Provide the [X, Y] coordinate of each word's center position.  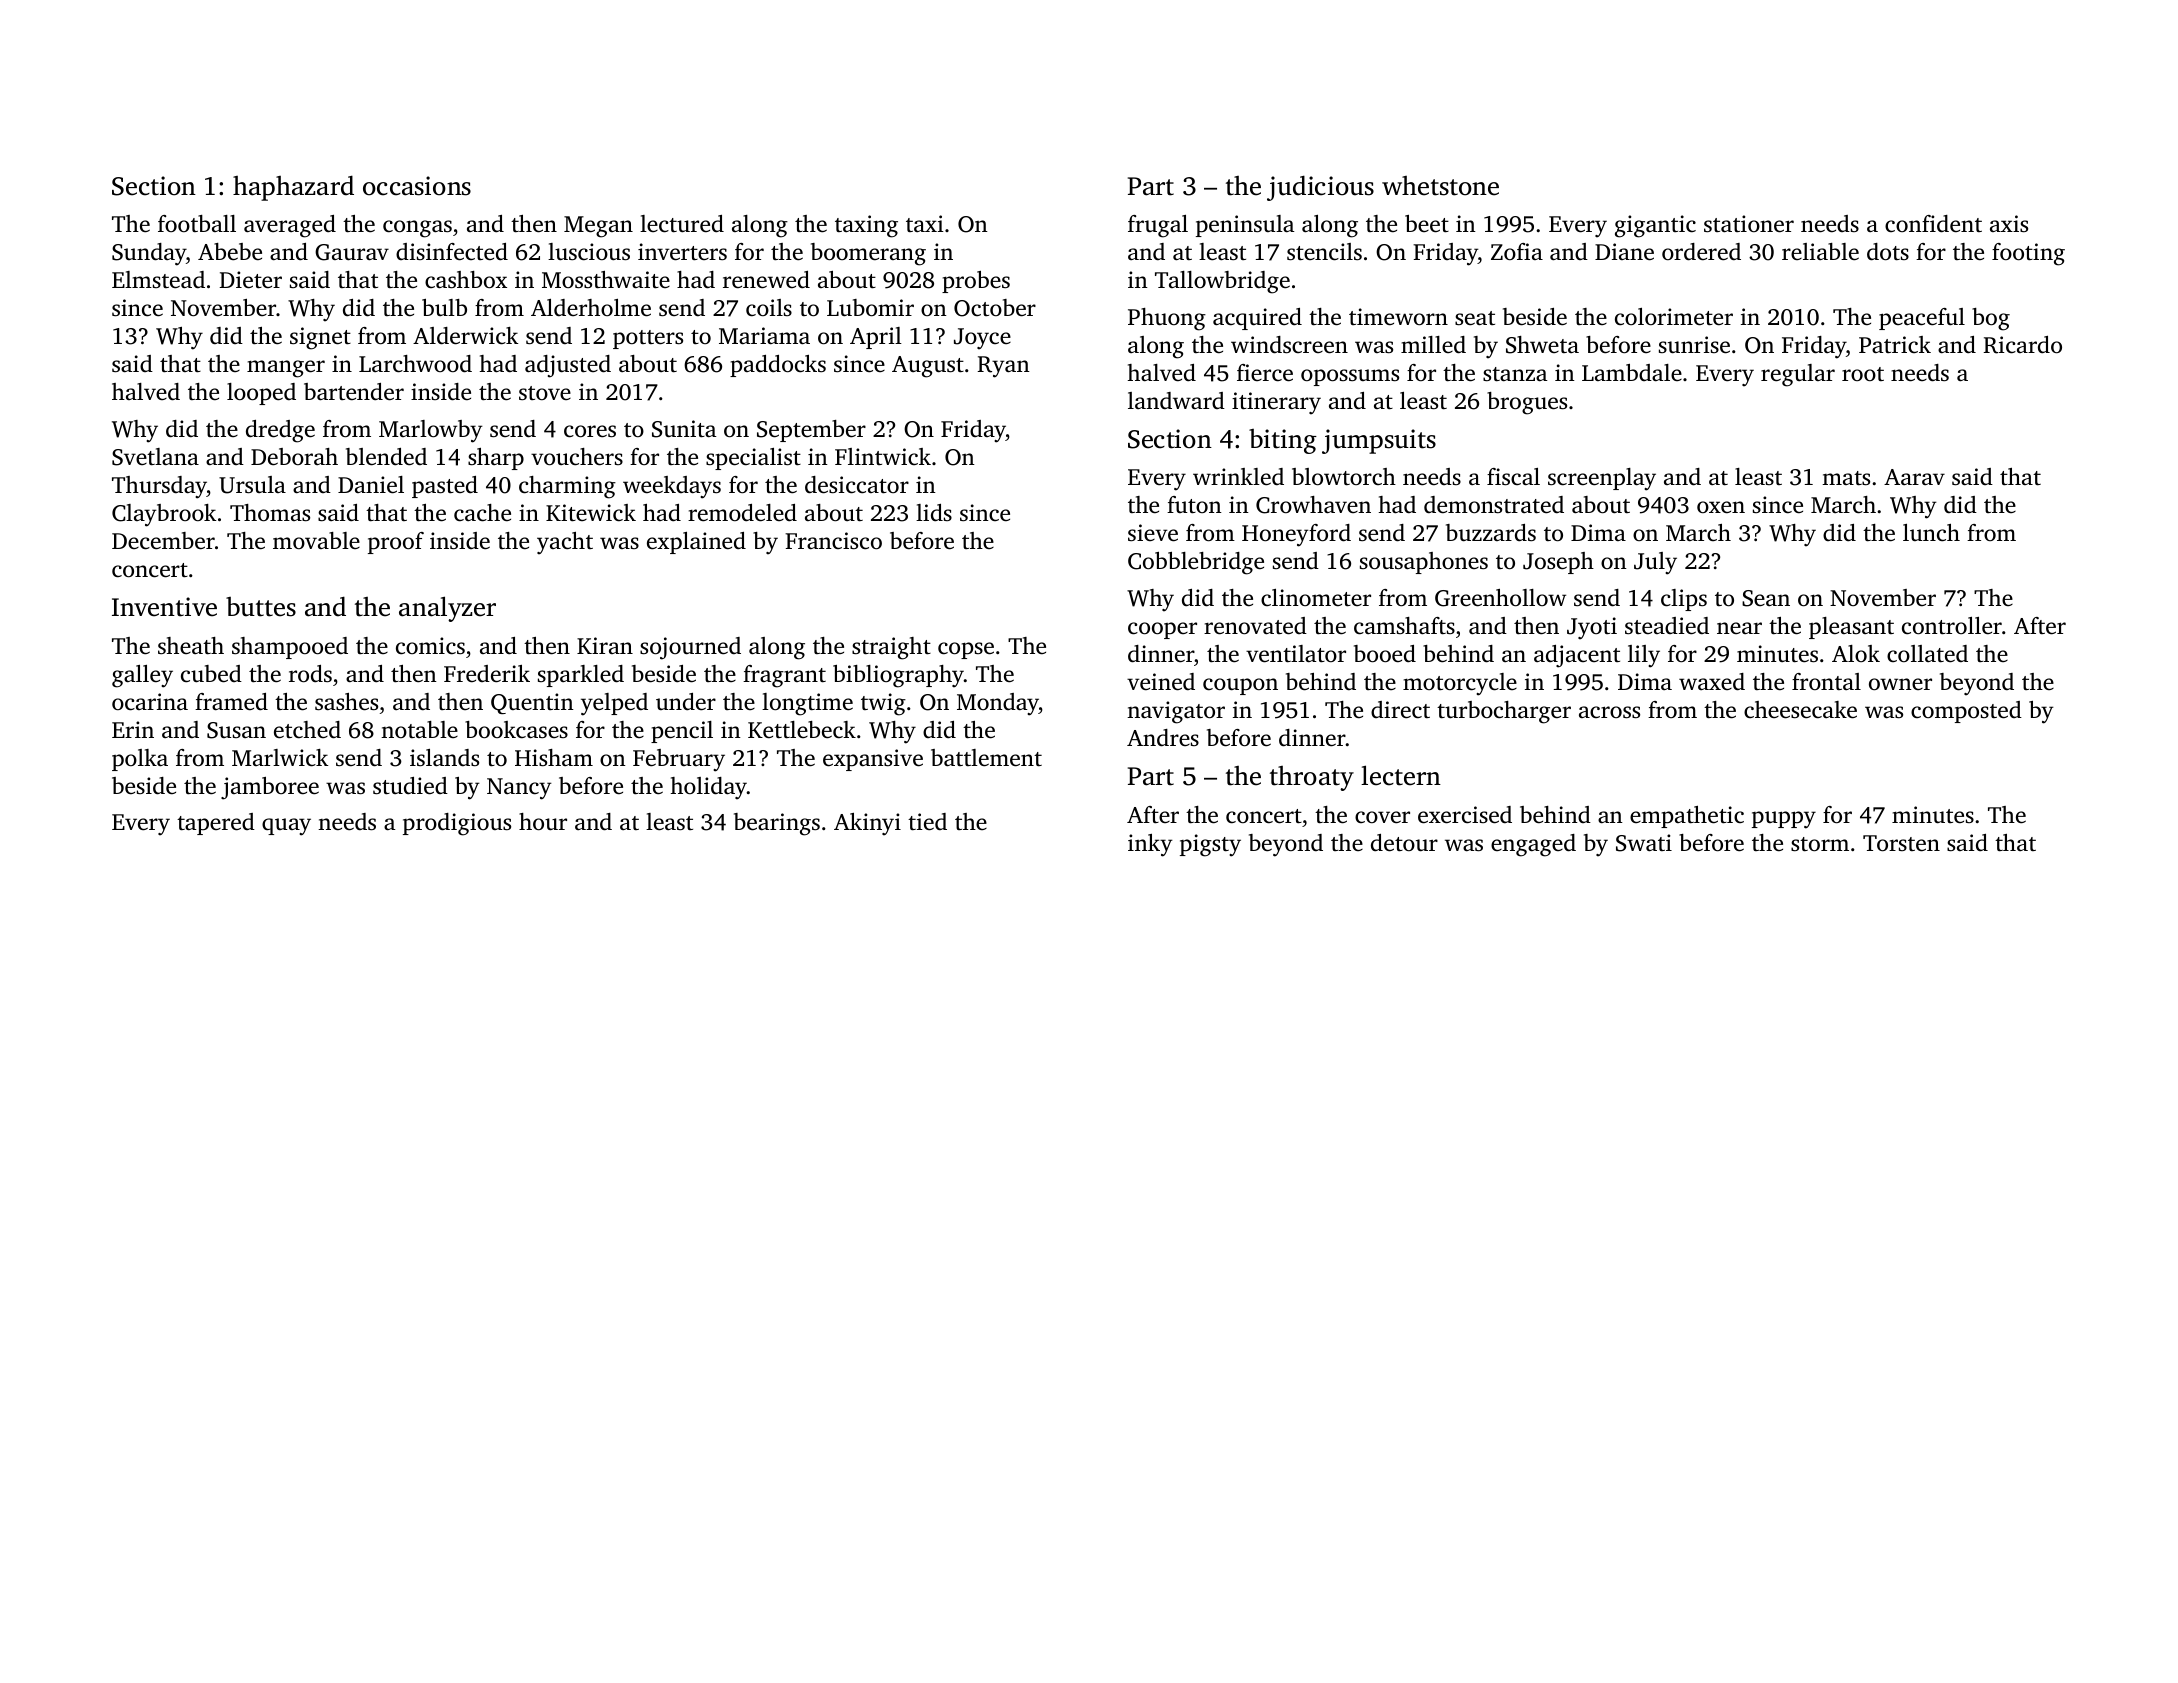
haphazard [293, 188]
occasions [417, 186]
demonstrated [1494, 505]
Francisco [833, 541]
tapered [216, 824]
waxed [1712, 682]
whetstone [1440, 186]
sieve [1153, 533]
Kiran [605, 645]
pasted [445, 487]
